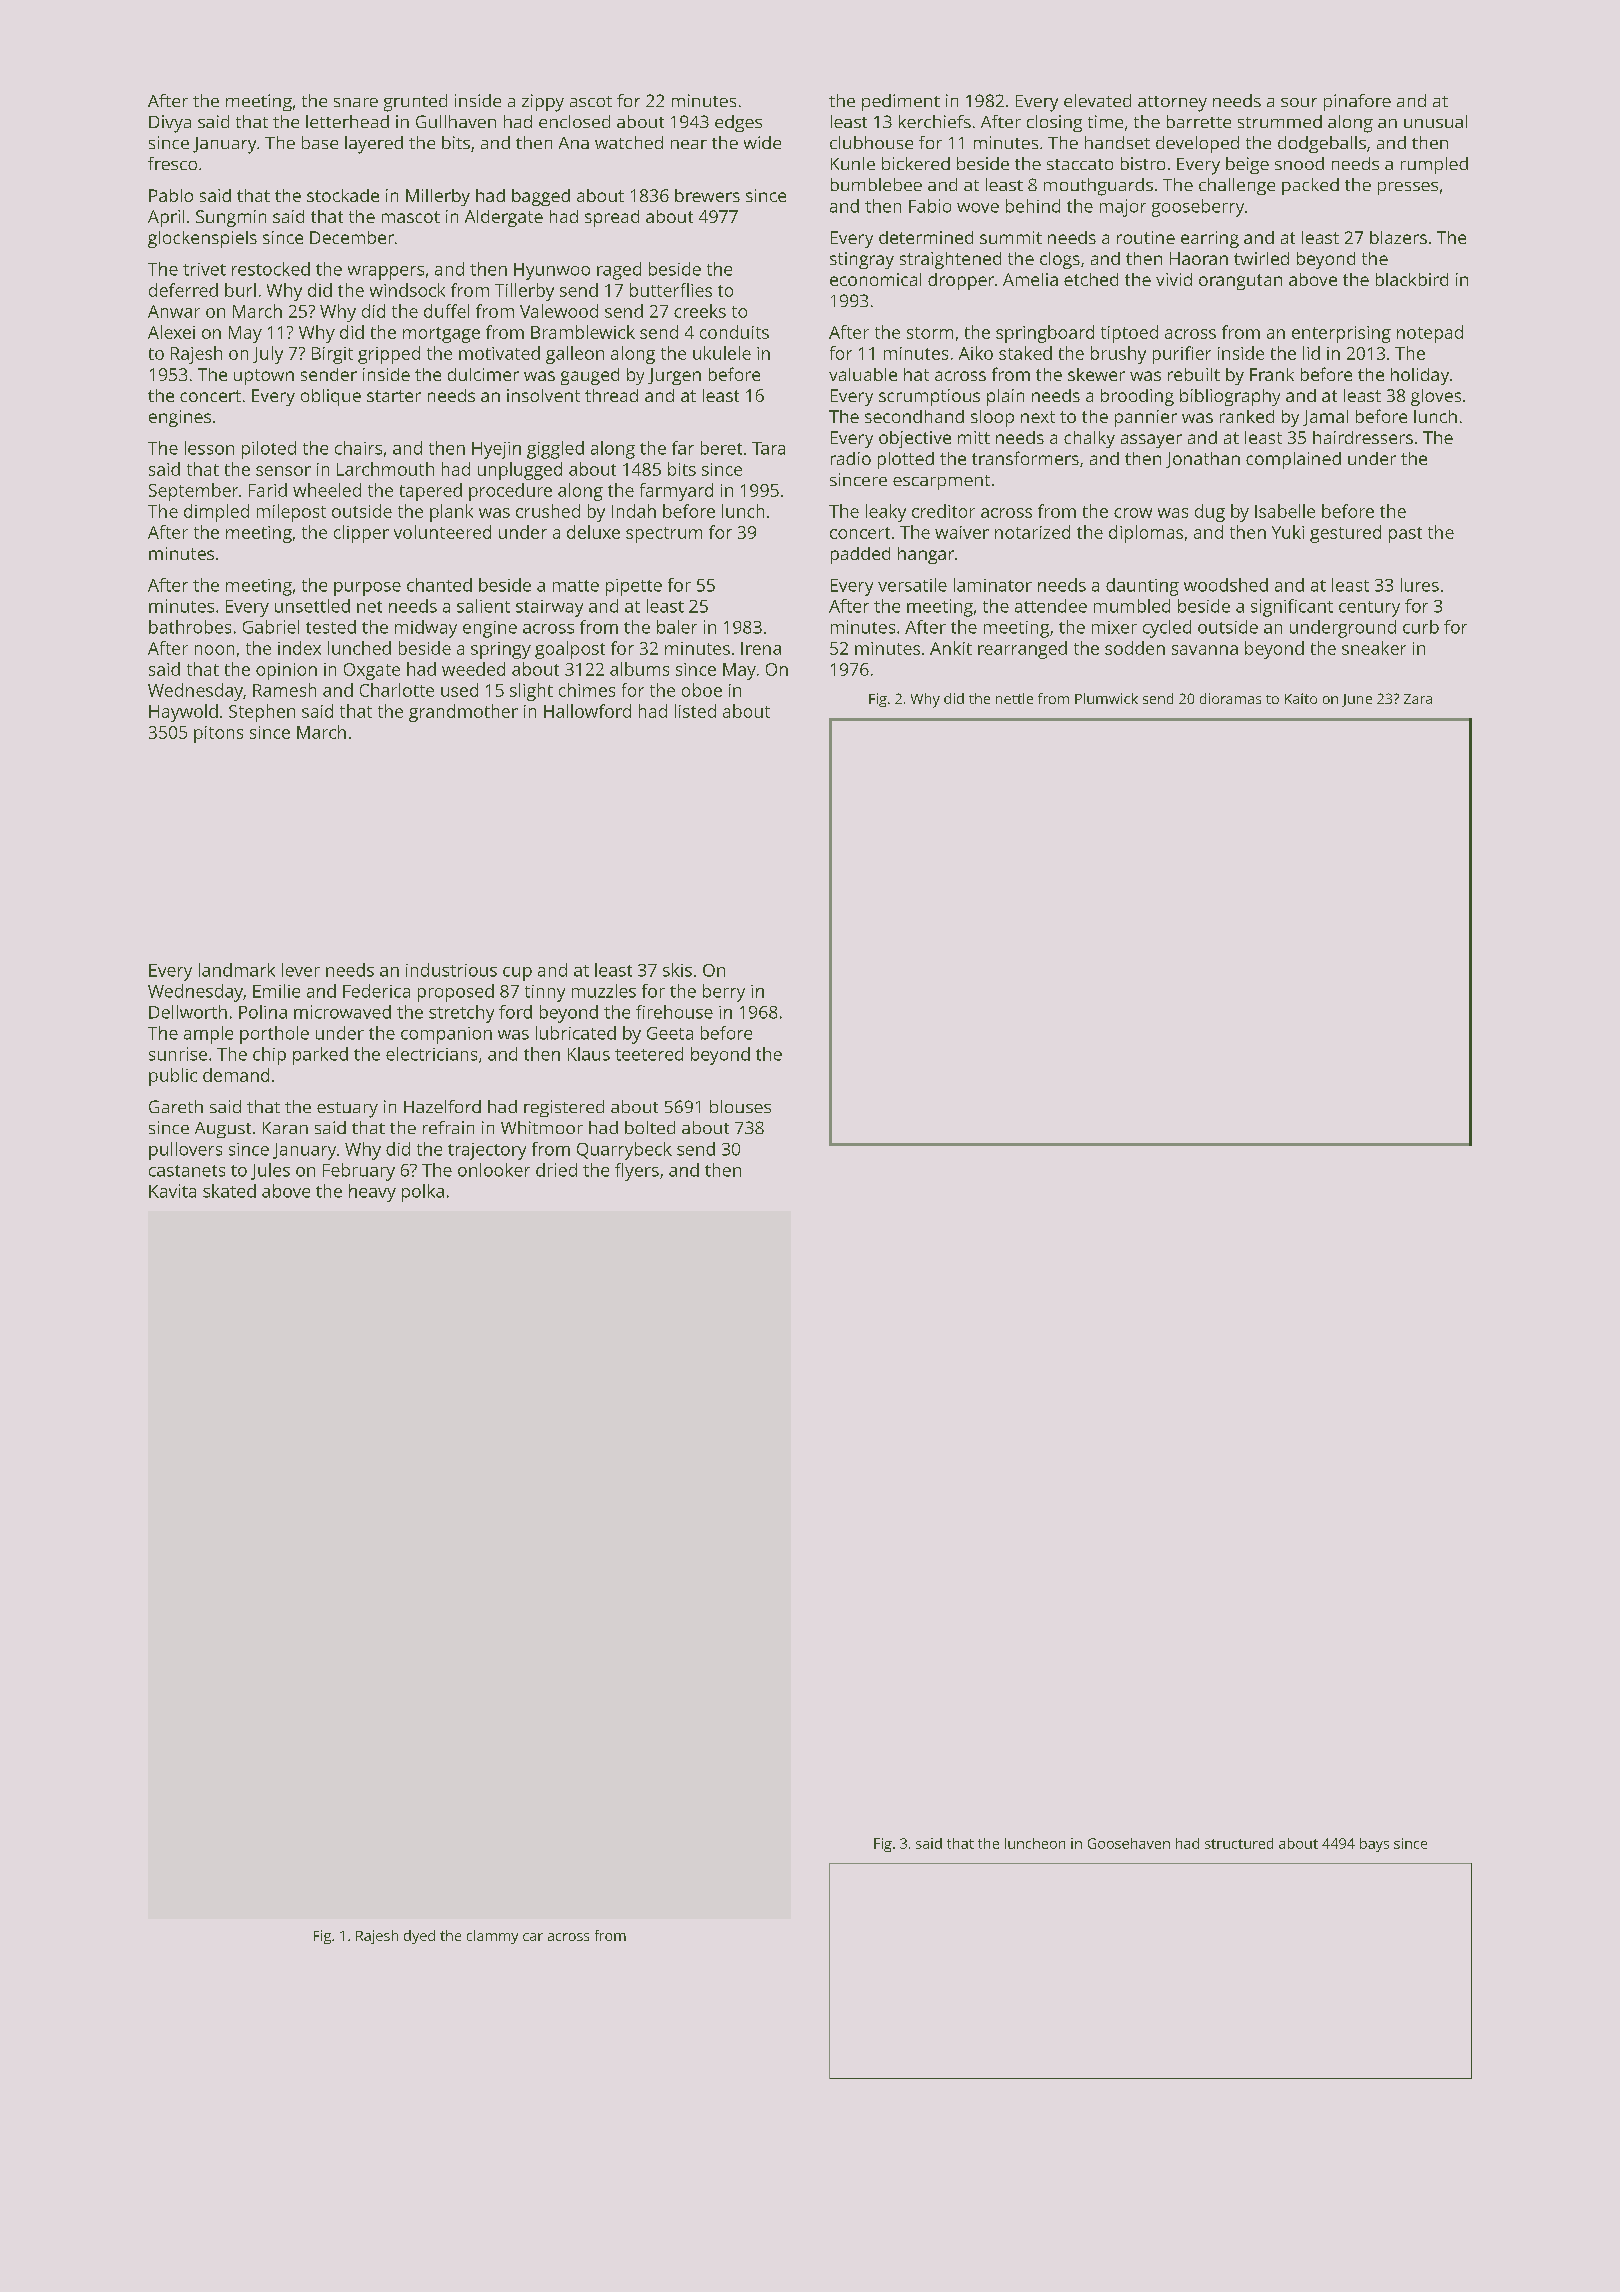 The width and height of the page is (1620, 2292). I want to click on snare, so click(356, 102).
